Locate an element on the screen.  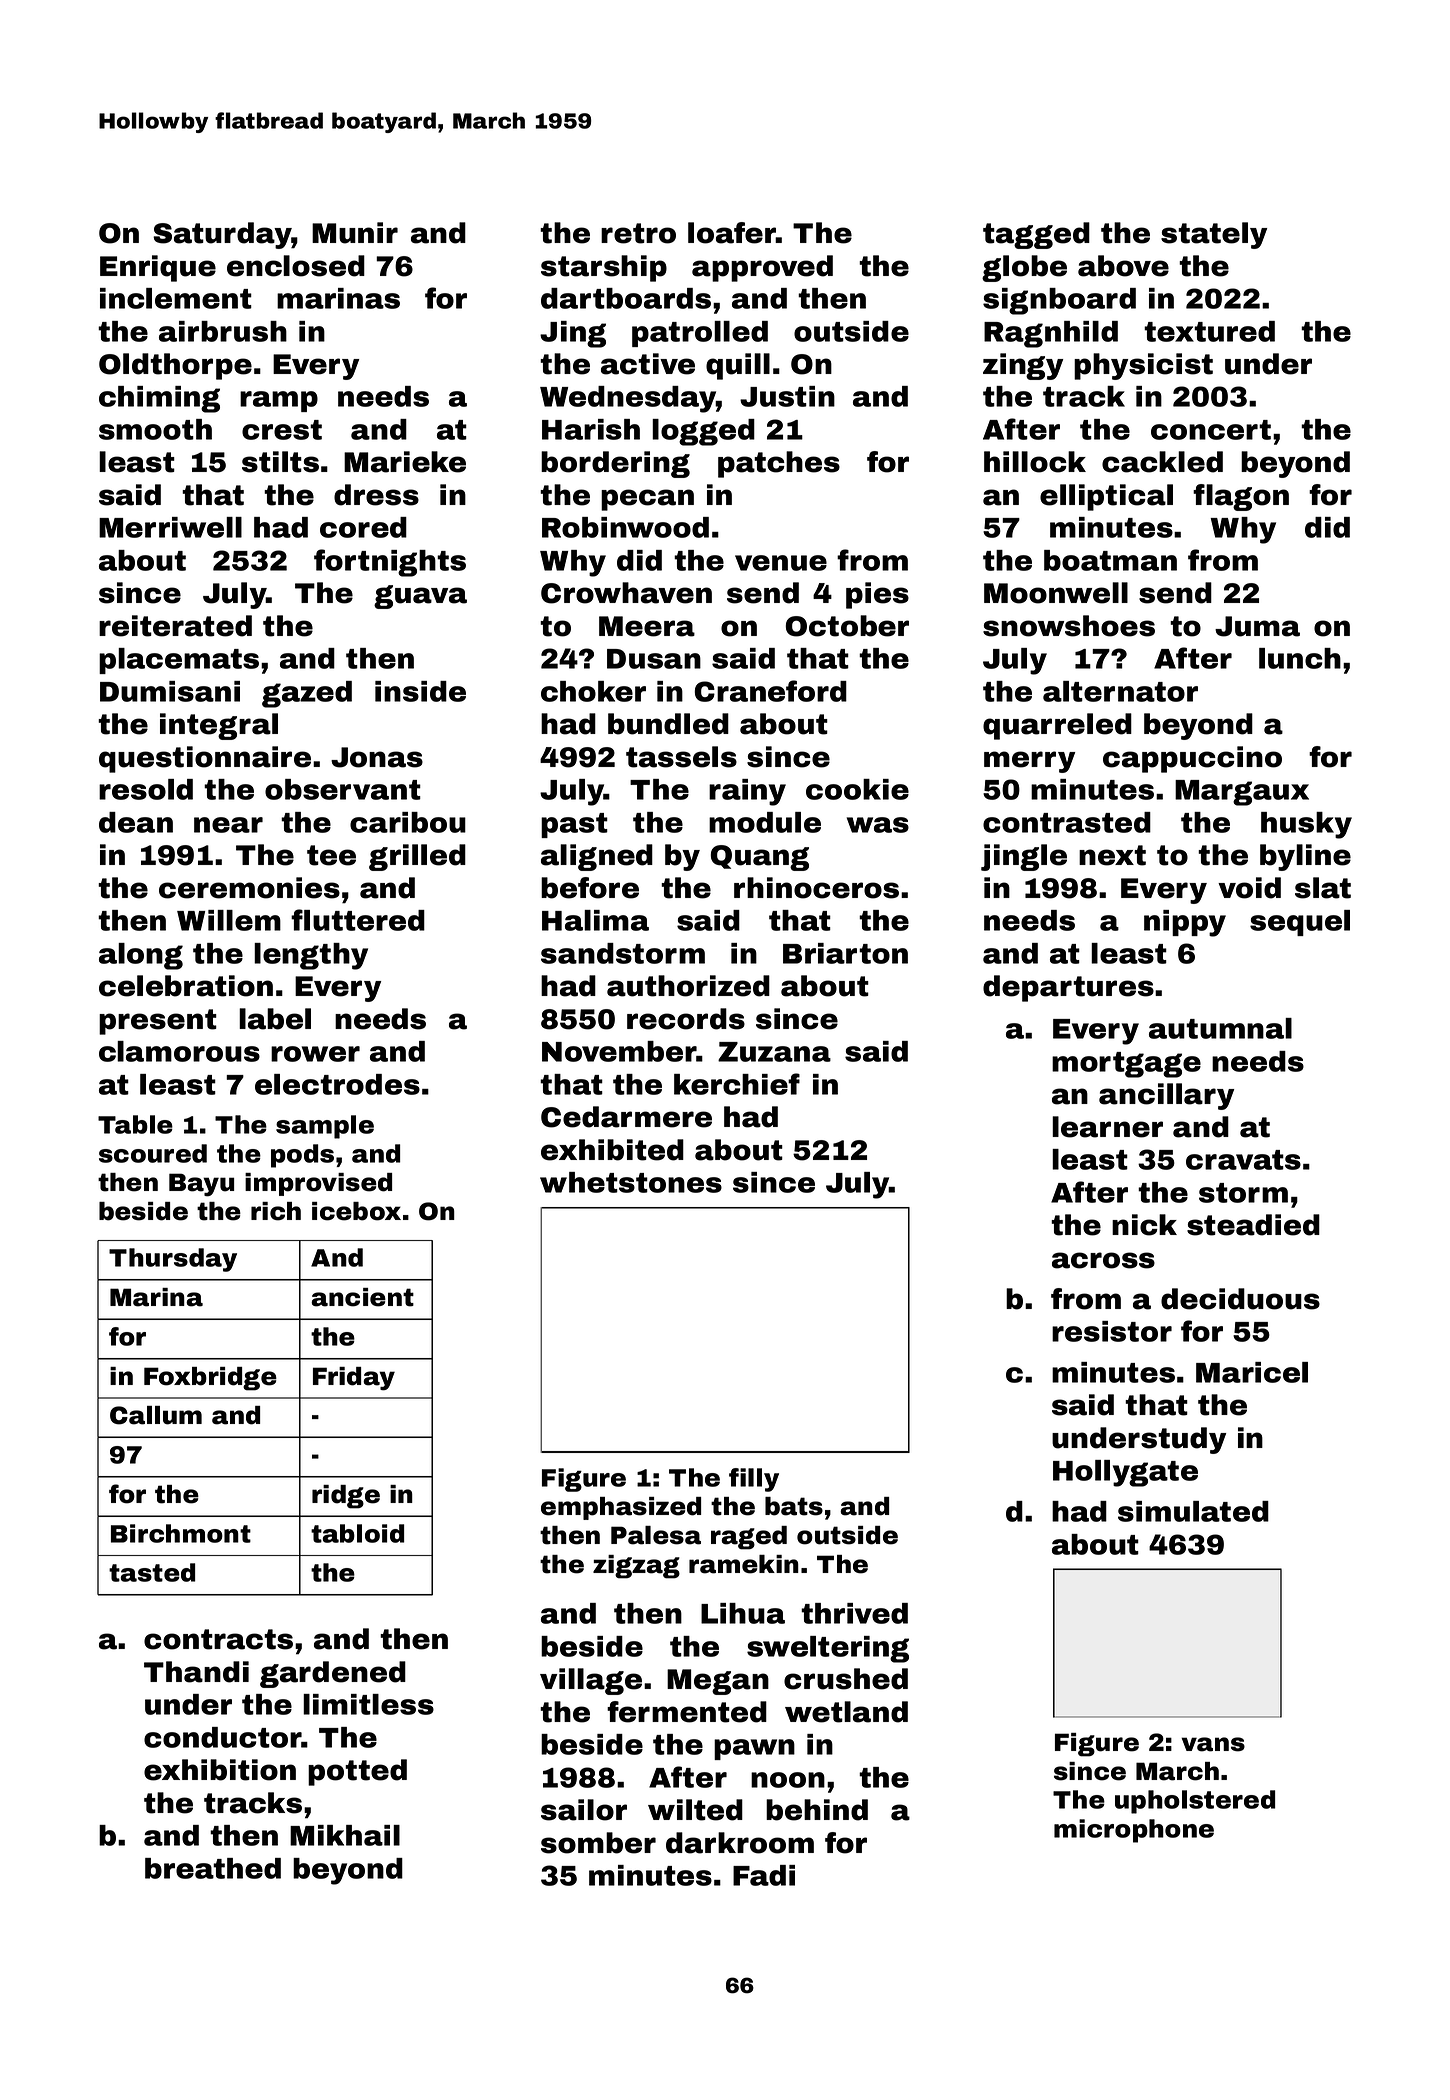
simulated is located at coordinates (1193, 1511).
